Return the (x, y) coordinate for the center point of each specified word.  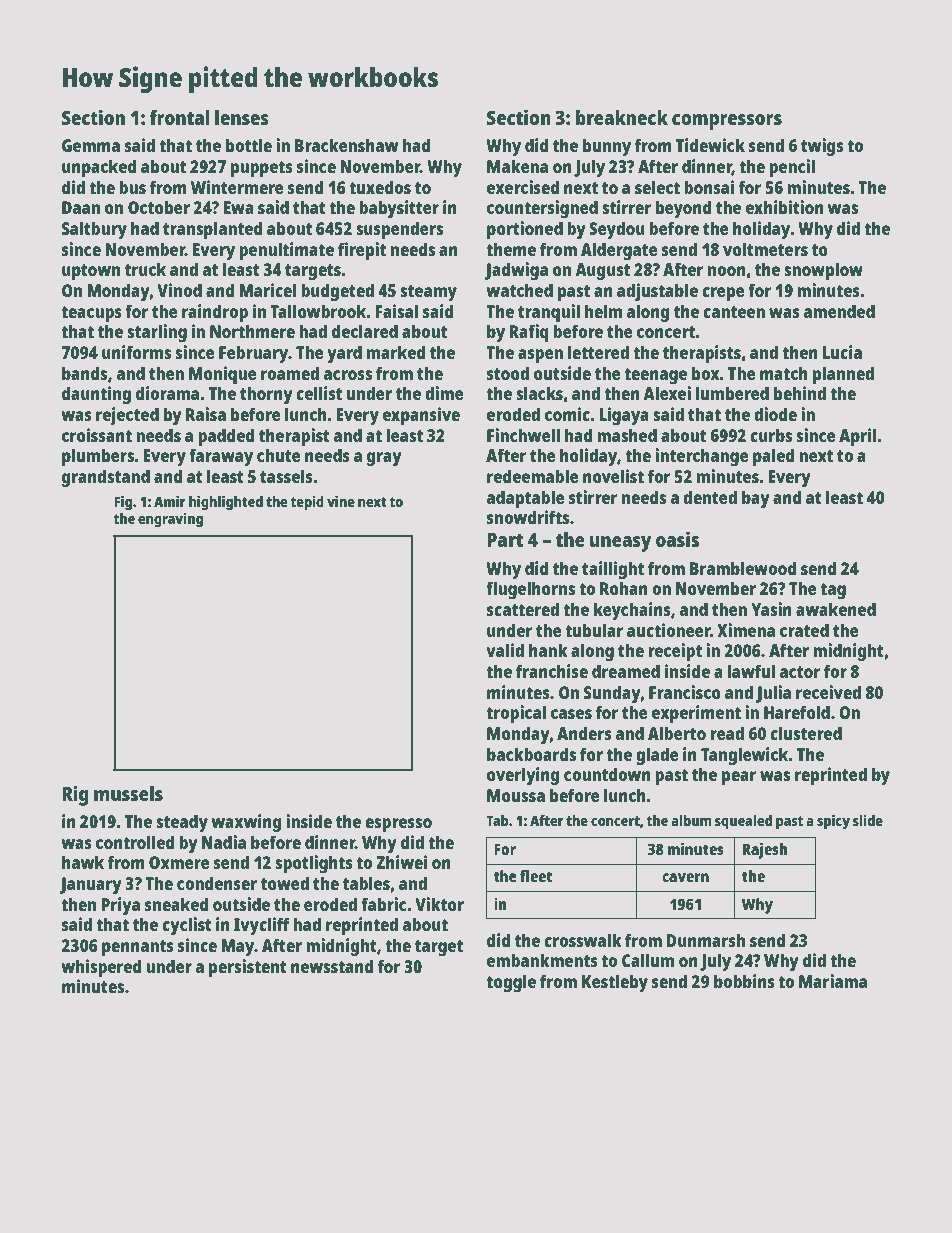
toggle (511, 983)
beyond (684, 209)
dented (710, 497)
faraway (221, 457)
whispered (101, 968)
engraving (170, 520)
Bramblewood (743, 568)
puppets (262, 169)
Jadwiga (516, 271)
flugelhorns (530, 590)
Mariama (833, 981)
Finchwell (523, 435)
